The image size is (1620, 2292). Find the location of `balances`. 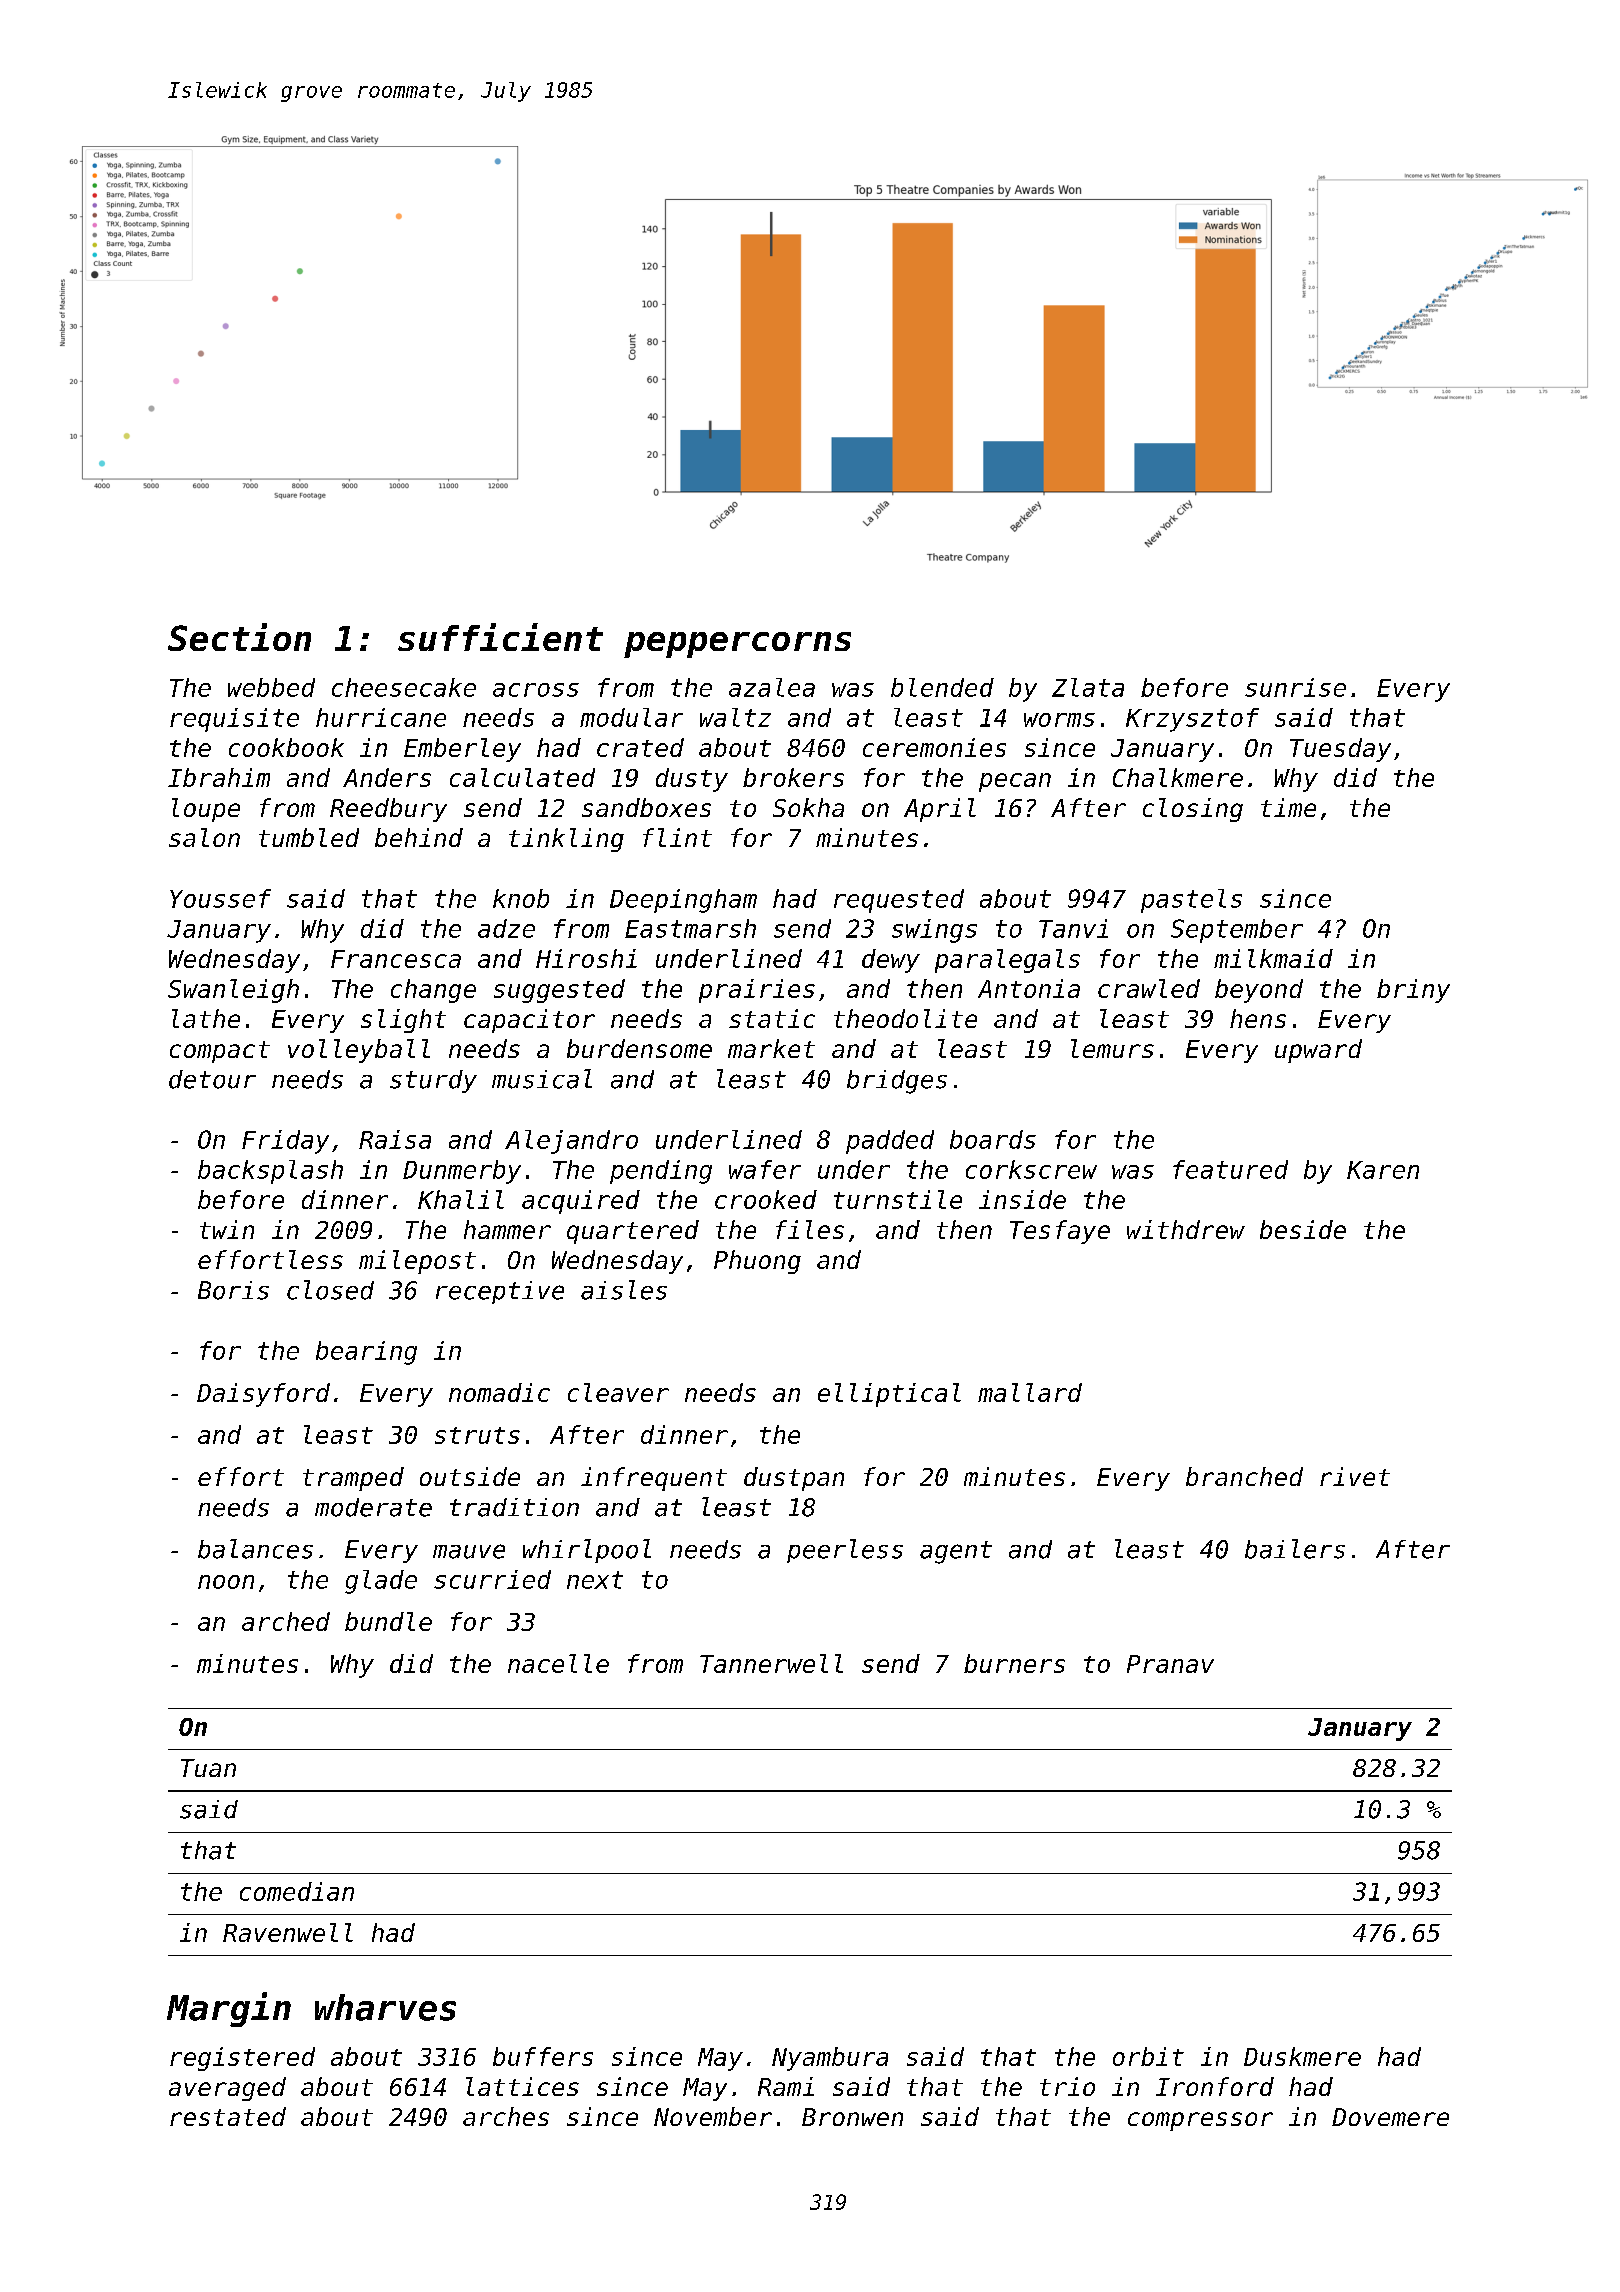

balances is located at coordinates (255, 1549).
